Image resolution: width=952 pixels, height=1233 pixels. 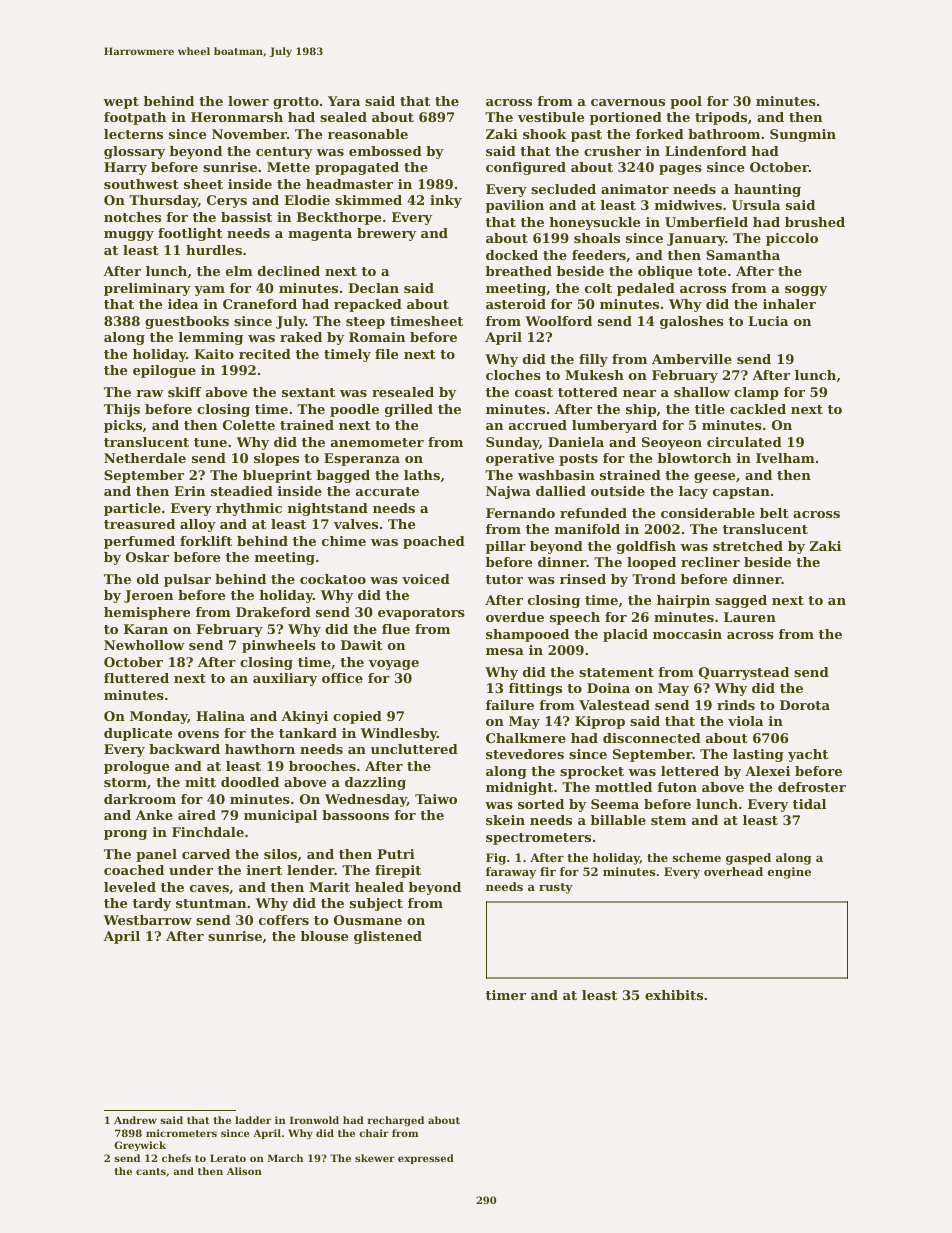 I want to click on carved, so click(x=206, y=854).
